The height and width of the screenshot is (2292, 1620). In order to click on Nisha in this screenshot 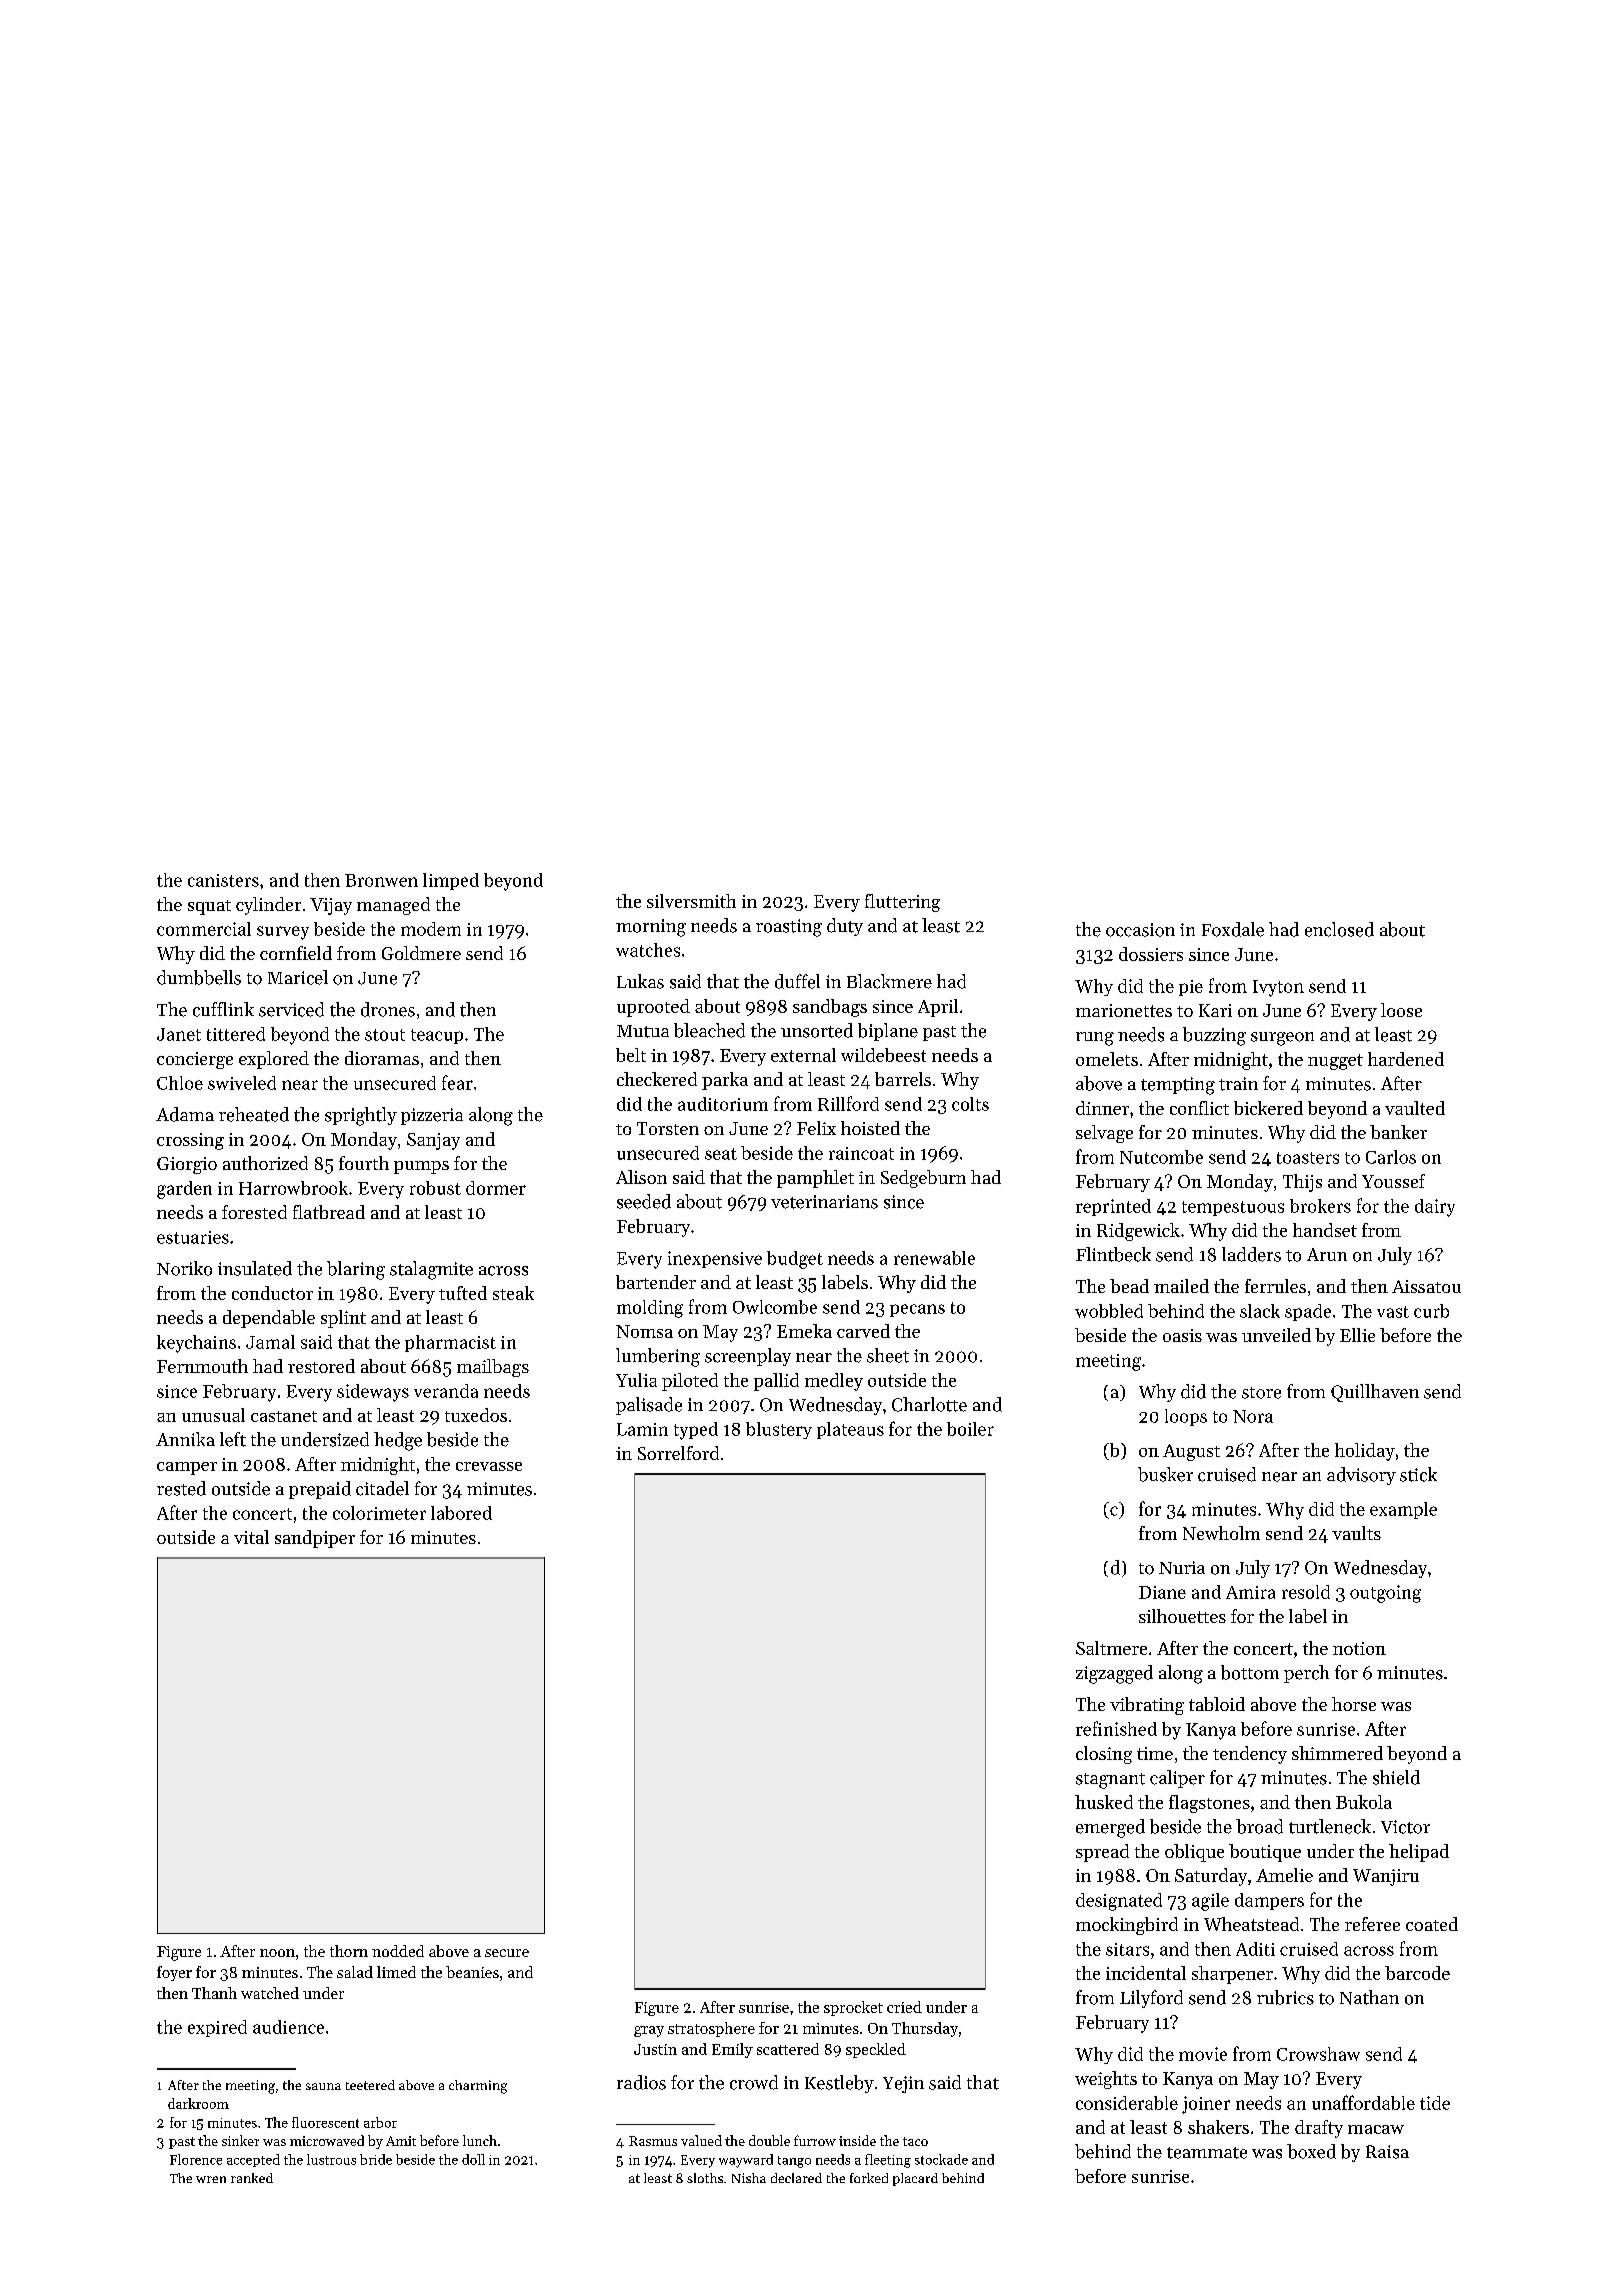, I will do `click(749, 2178)`.
